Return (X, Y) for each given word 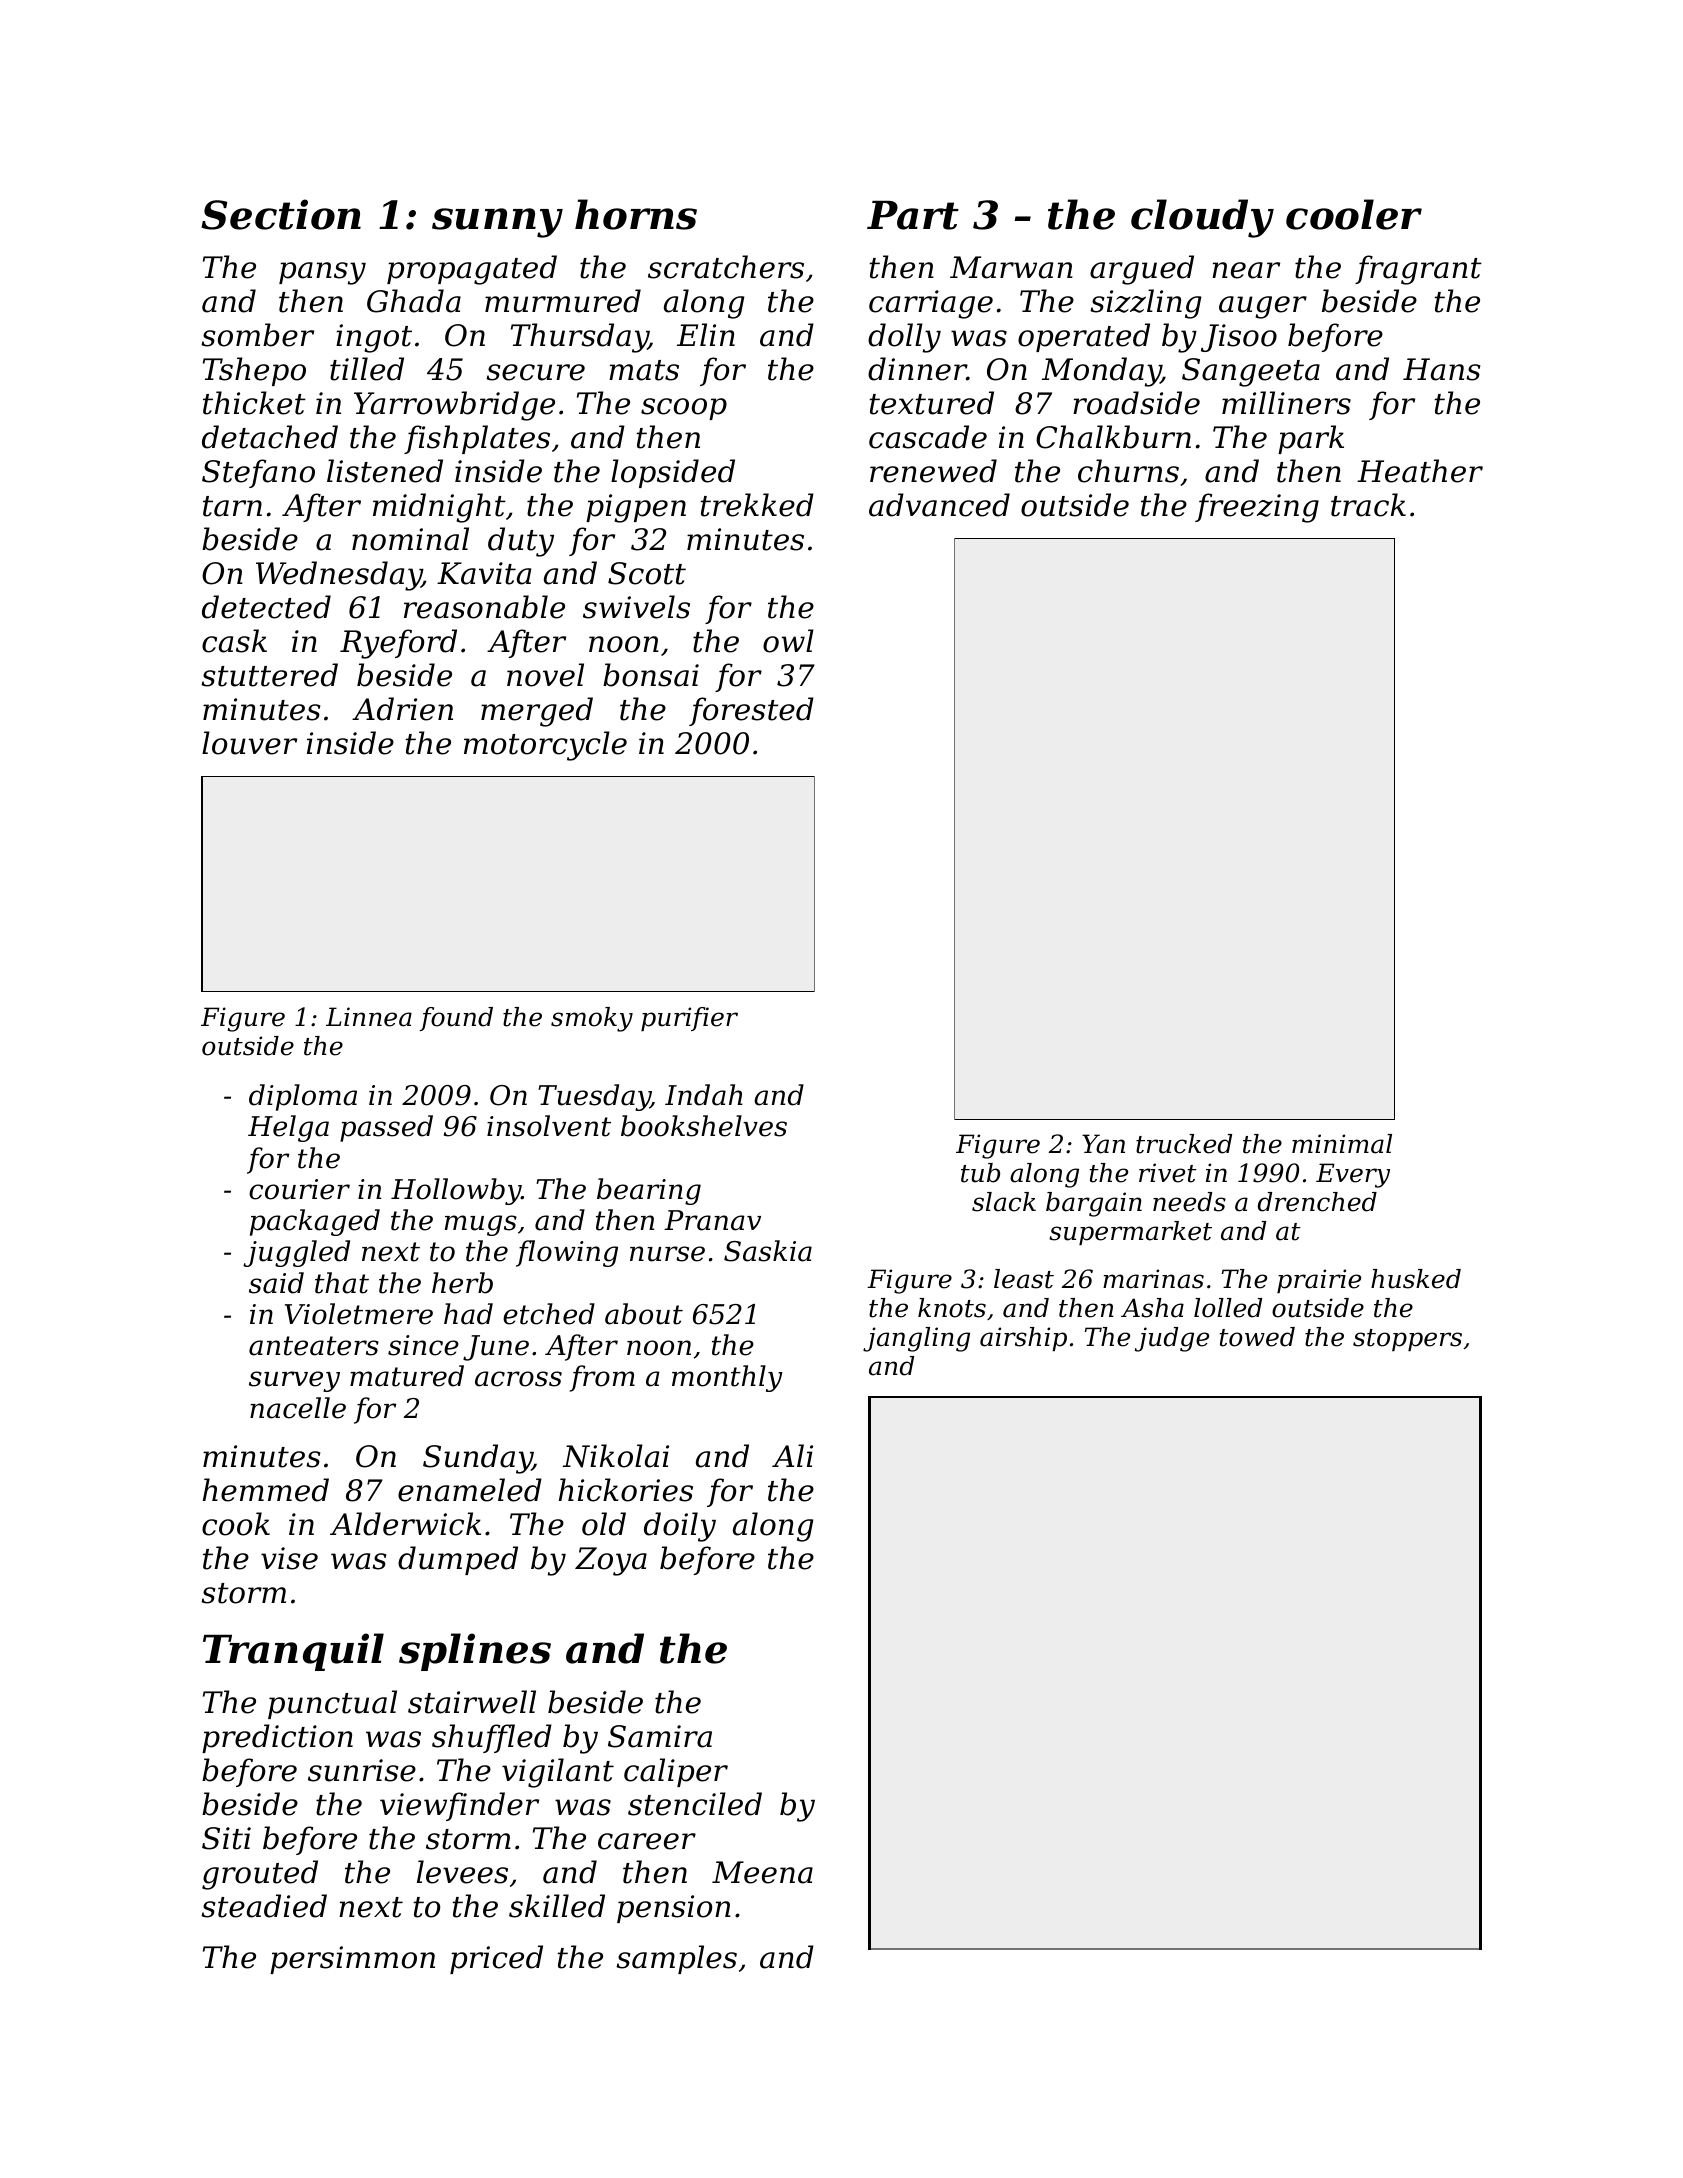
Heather (1420, 471)
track (1368, 505)
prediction (277, 1738)
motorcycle (545, 746)
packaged (315, 1222)
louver (249, 743)
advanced (939, 505)
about (644, 1314)
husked (1416, 1279)
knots (952, 1308)
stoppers (1407, 1340)
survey (294, 1381)
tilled (367, 369)
